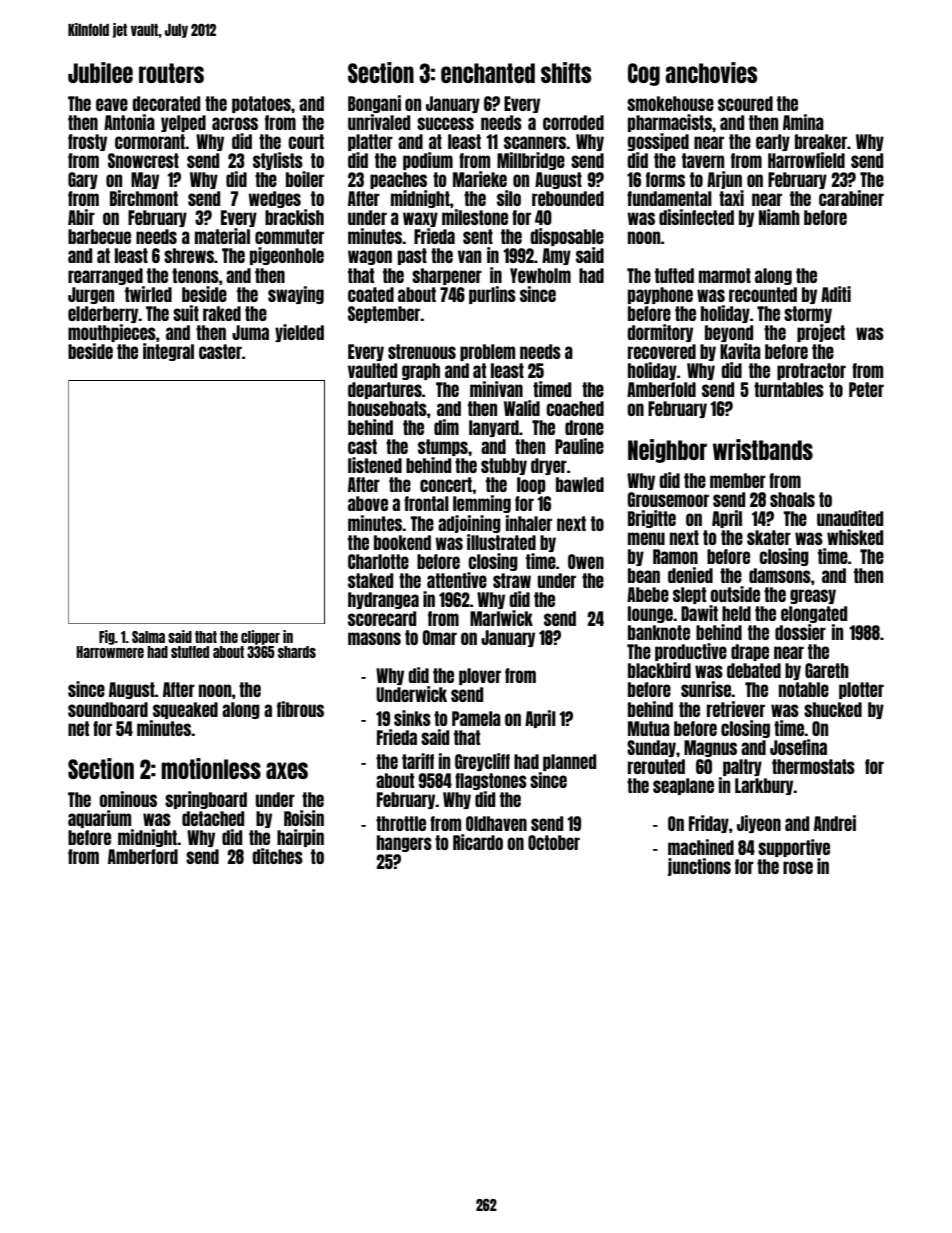 The image size is (952, 1233). I want to click on detached, so click(213, 818).
